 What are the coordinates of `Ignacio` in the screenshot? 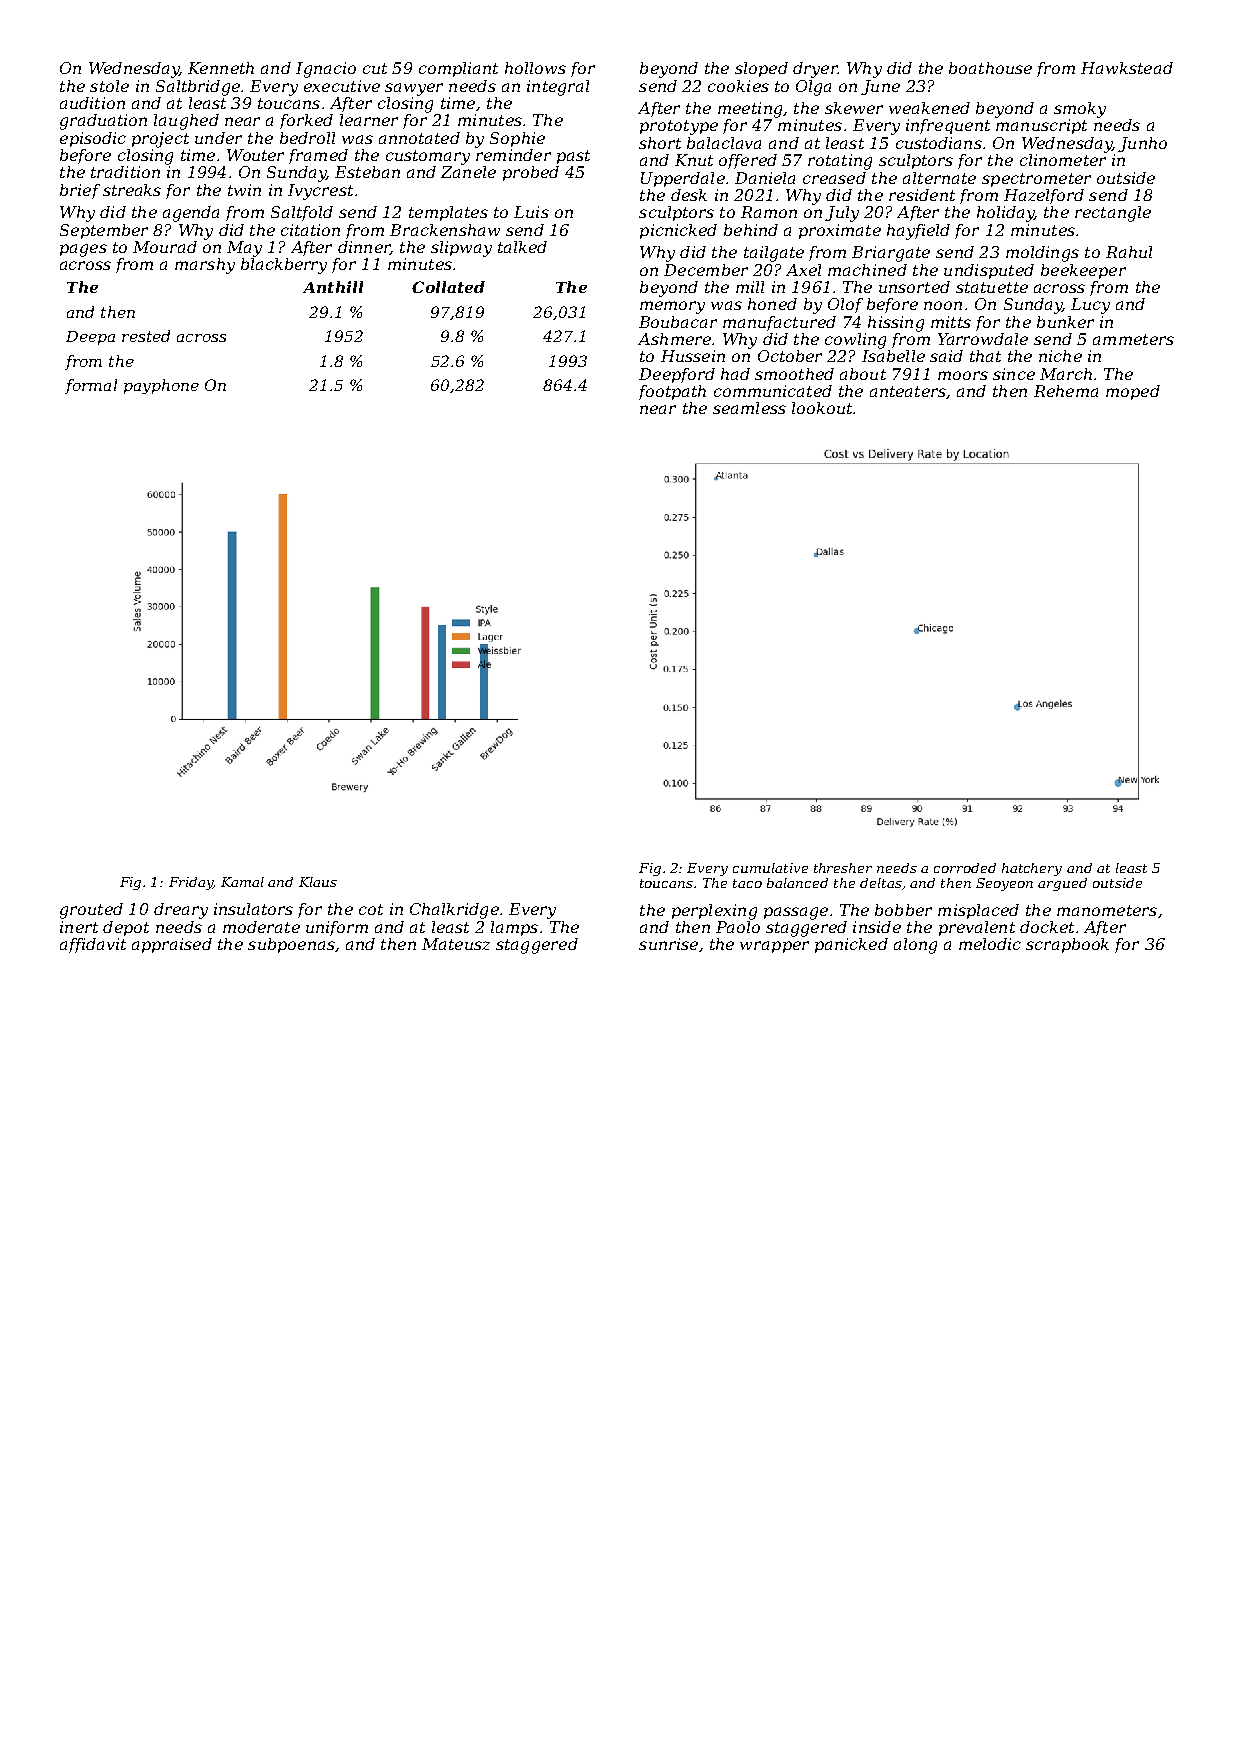 It's located at (326, 70).
